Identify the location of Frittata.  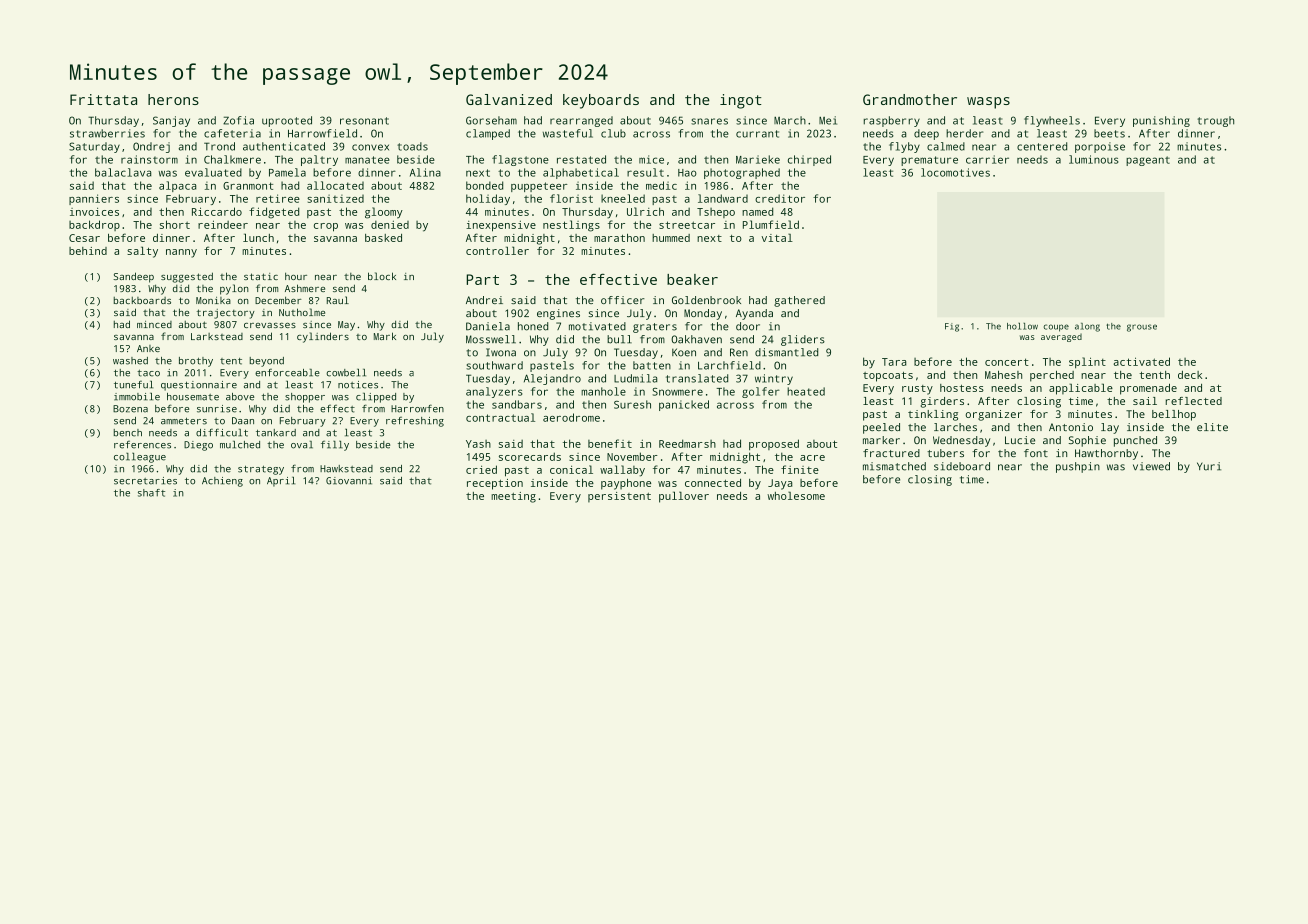
(103, 99).
